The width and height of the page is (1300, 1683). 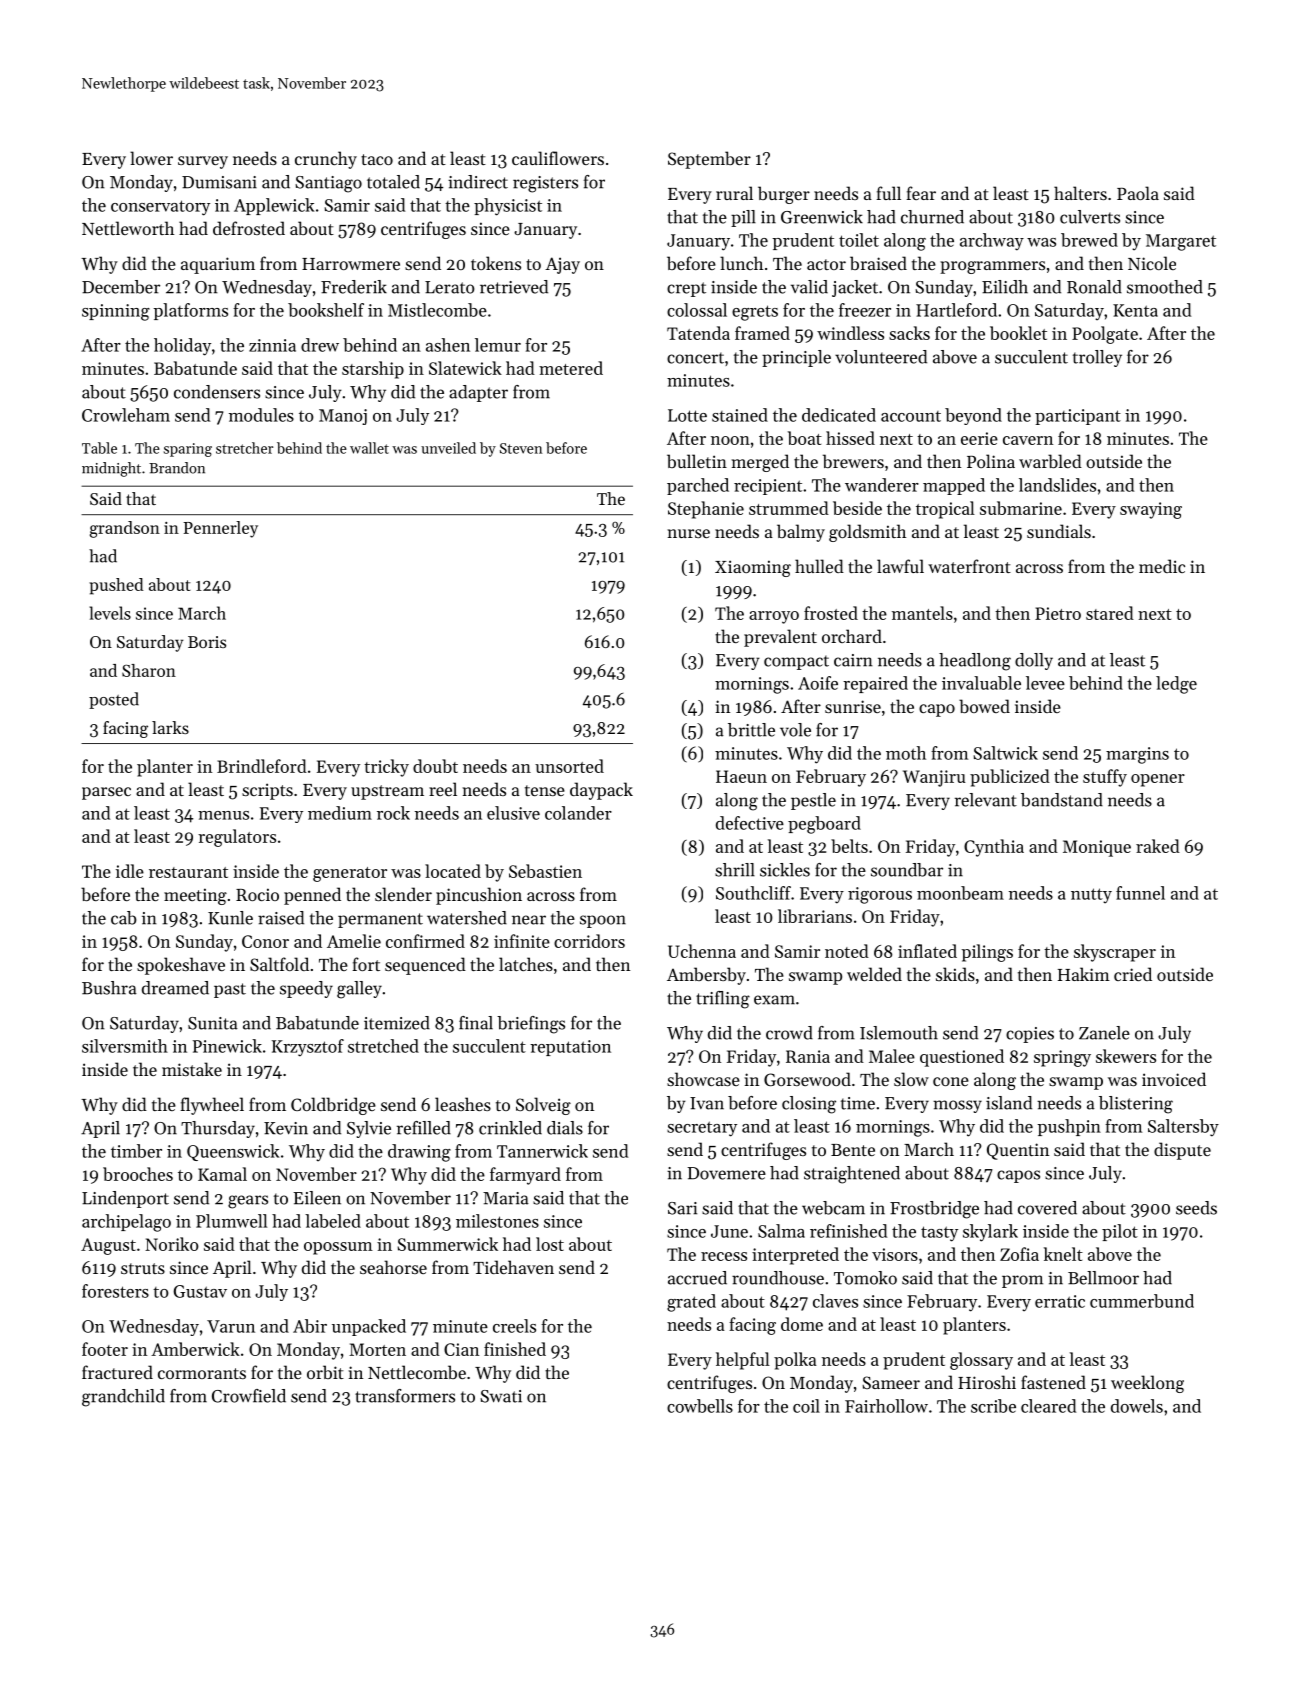 I want to click on tropical, so click(x=945, y=510).
